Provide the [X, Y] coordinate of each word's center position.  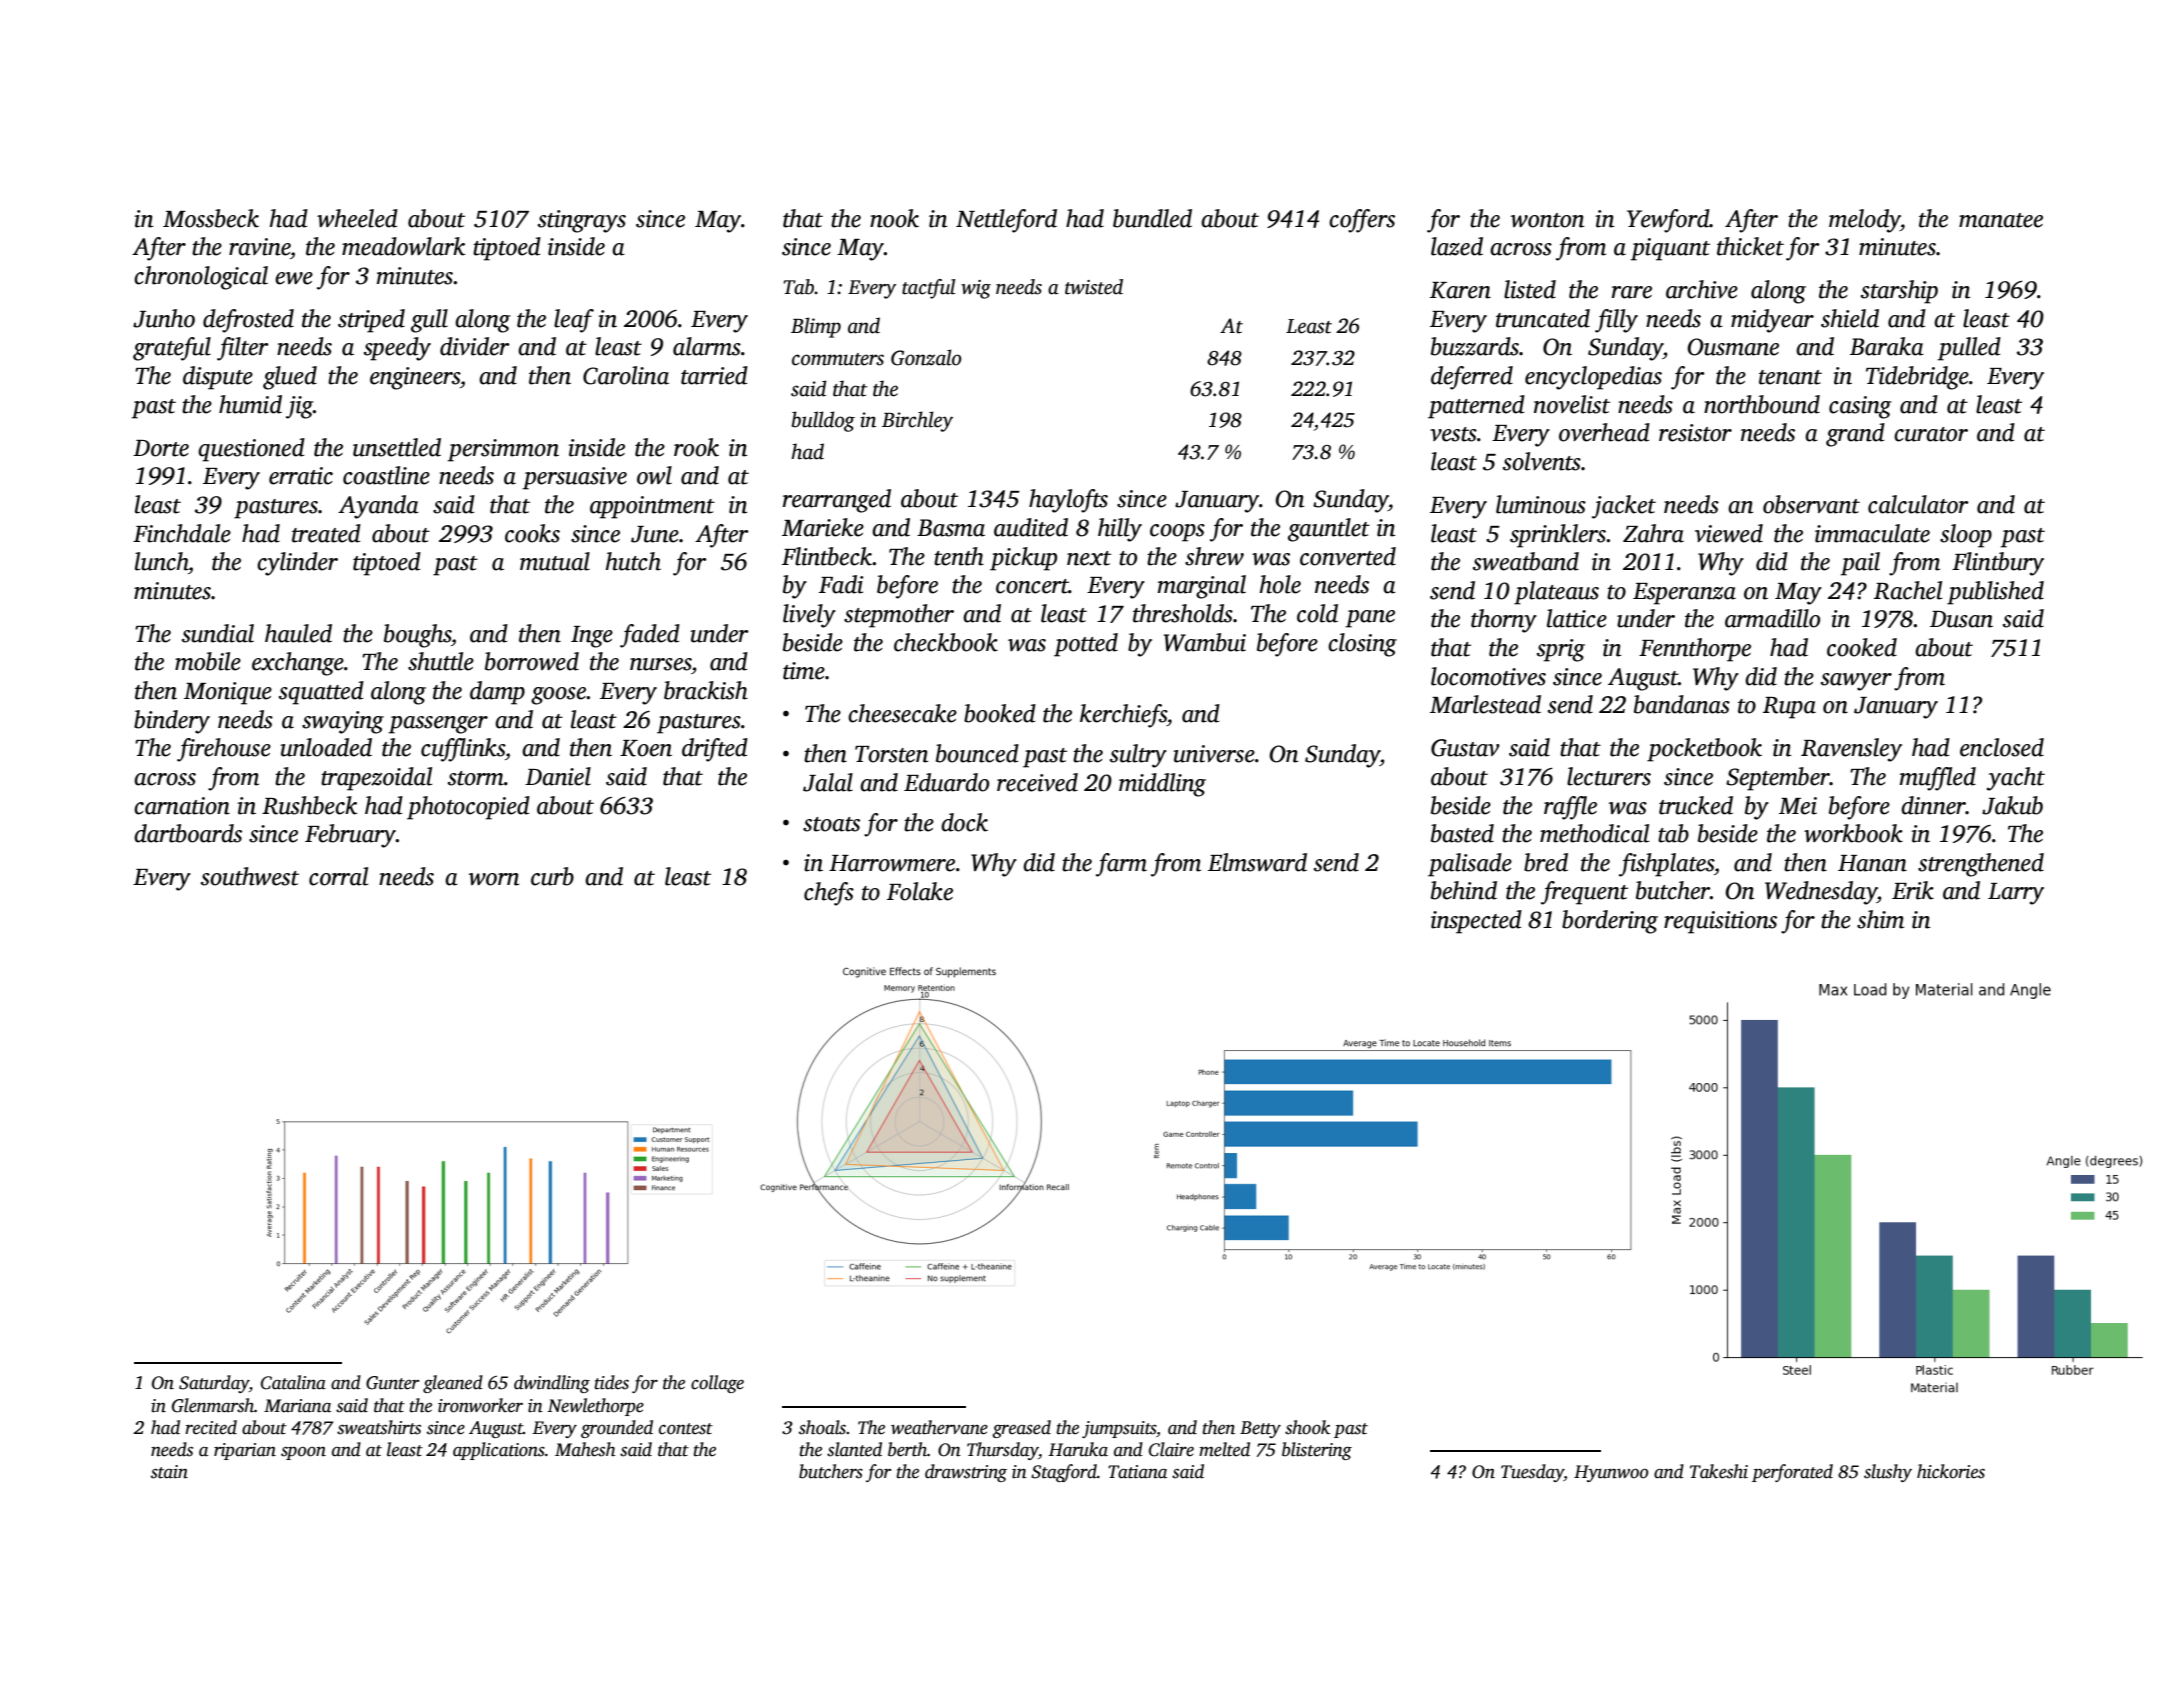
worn [494, 879]
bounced [977, 753]
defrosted [248, 321]
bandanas [1682, 704]
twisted [1094, 287]
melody [1865, 221]
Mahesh [585, 1449]
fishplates [1666, 865]
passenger [438, 725]
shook [1307, 1427]
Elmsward [1257, 862]
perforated [1792, 1473]
